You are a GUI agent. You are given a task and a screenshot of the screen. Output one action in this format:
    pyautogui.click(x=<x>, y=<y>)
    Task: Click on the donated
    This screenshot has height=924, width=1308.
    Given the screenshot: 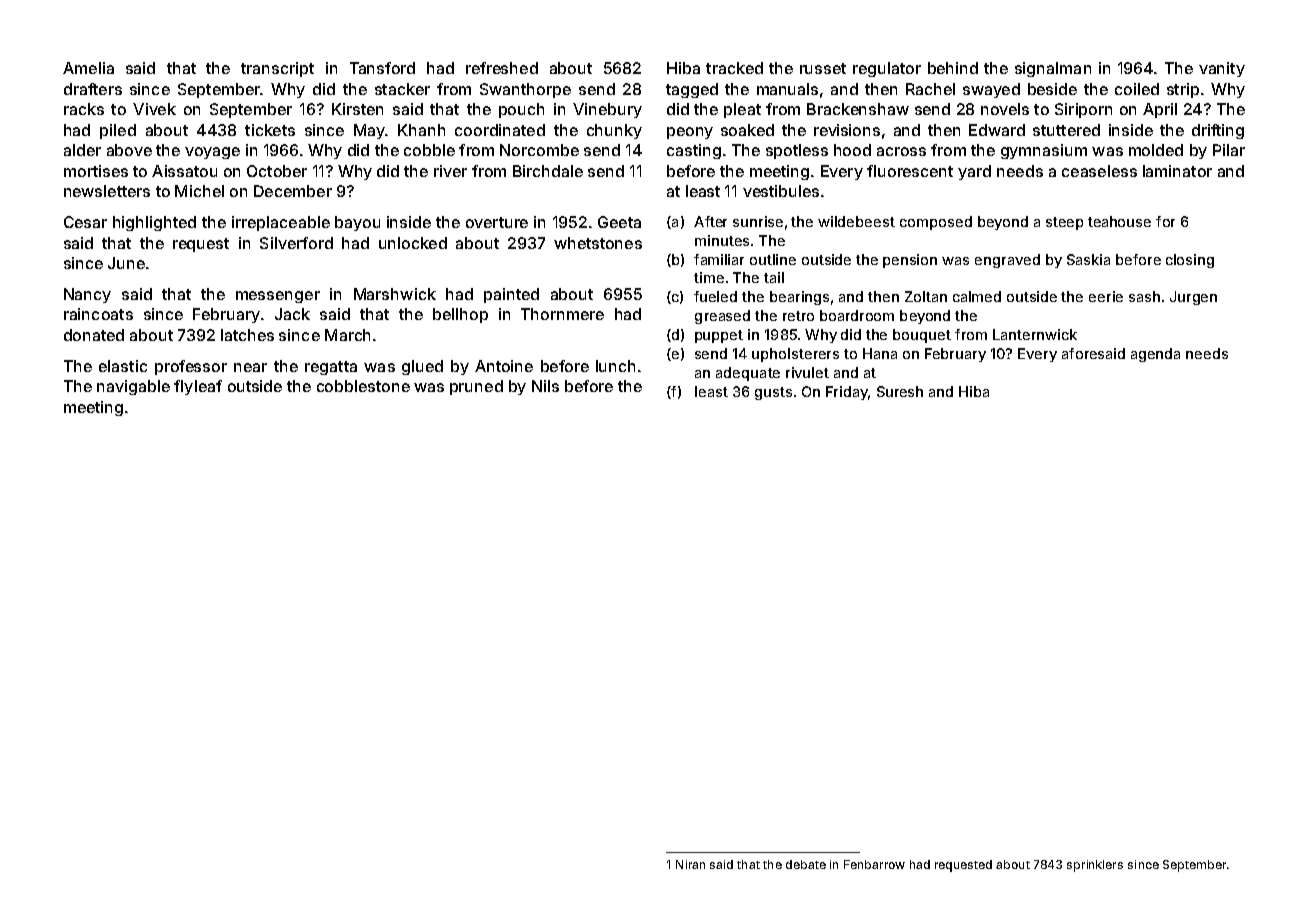 What is the action you would take?
    pyautogui.click(x=94, y=335)
